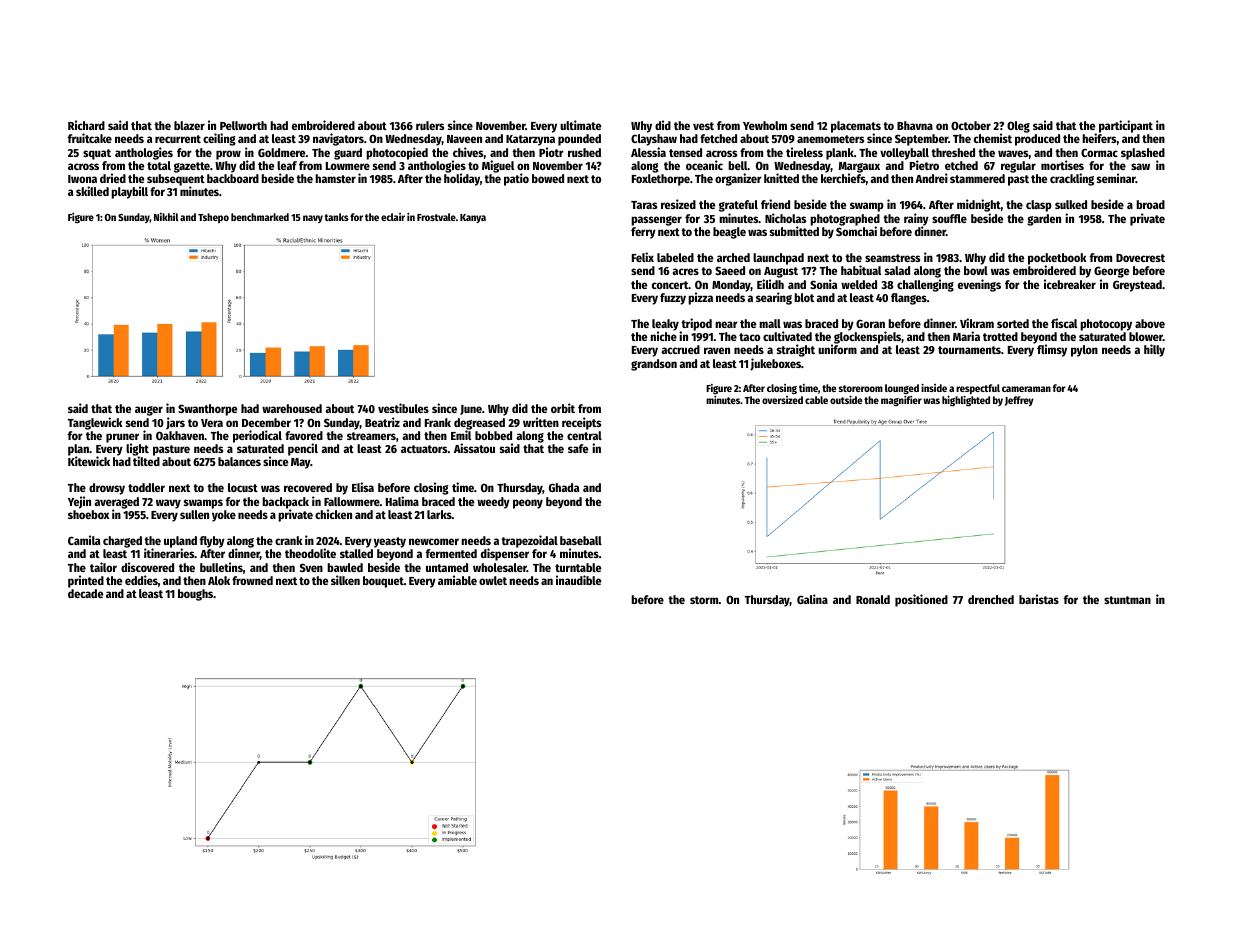 This screenshot has height=952, width=1233. Describe the element at coordinates (213, 218) in the screenshot. I see `Tshepo` at that location.
